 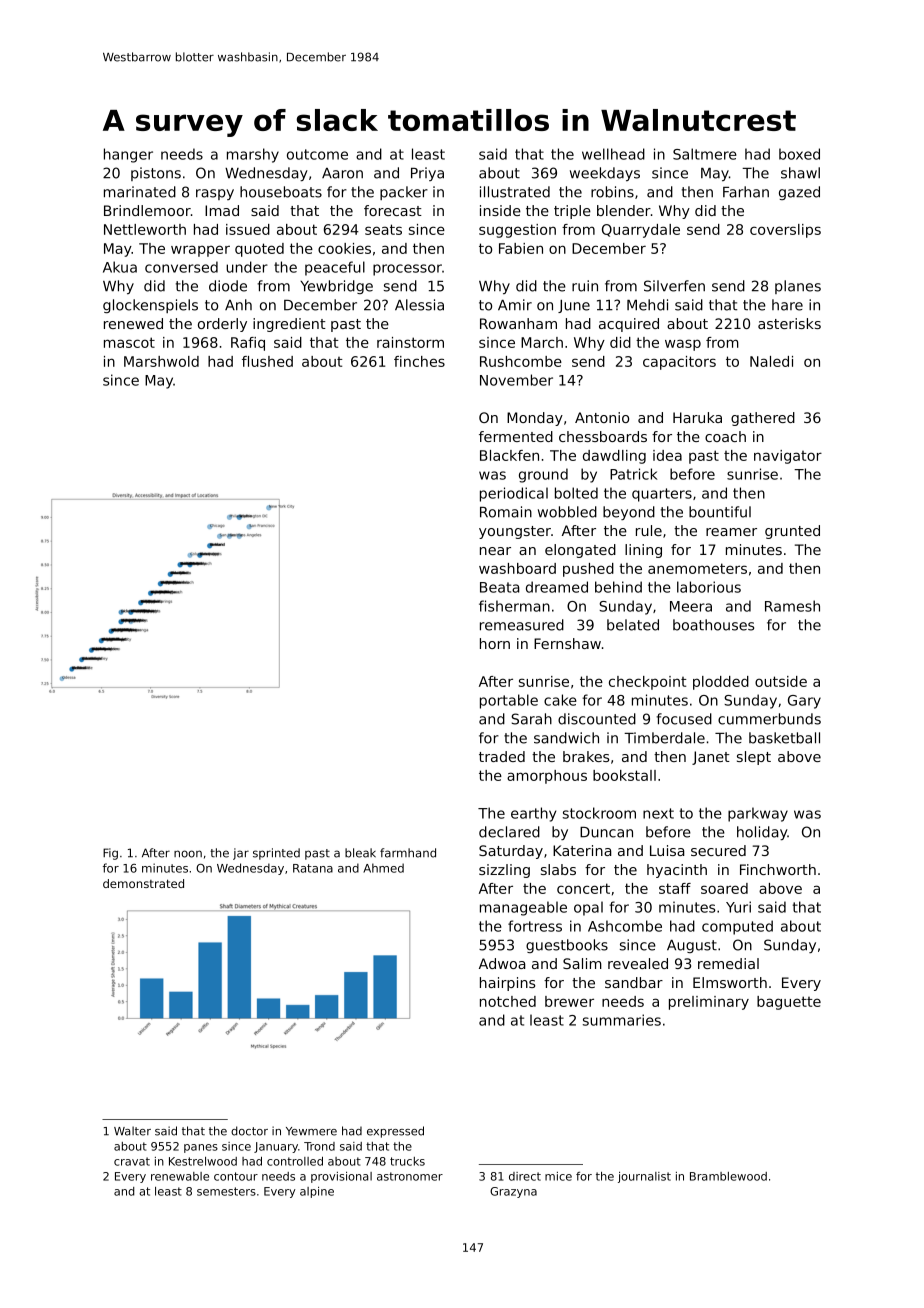 I want to click on Yewmere, so click(x=311, y=1131).
